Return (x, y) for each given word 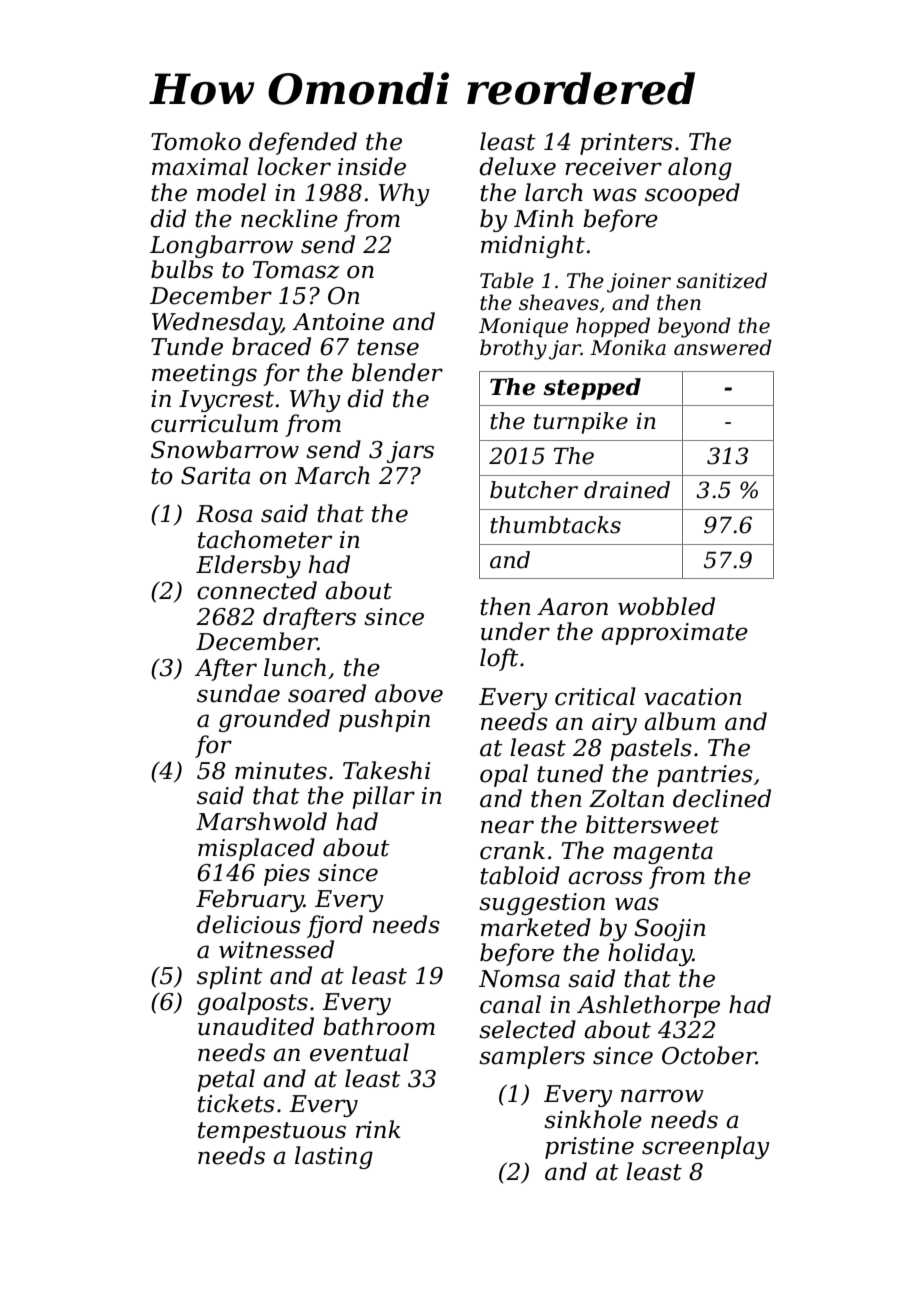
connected (257, 590)
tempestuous (272, 1132)
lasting (334, 1157)
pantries (705, 776)
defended (303, 143)
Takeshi (386, 770)
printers (626, 144)
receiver (613, 167)
